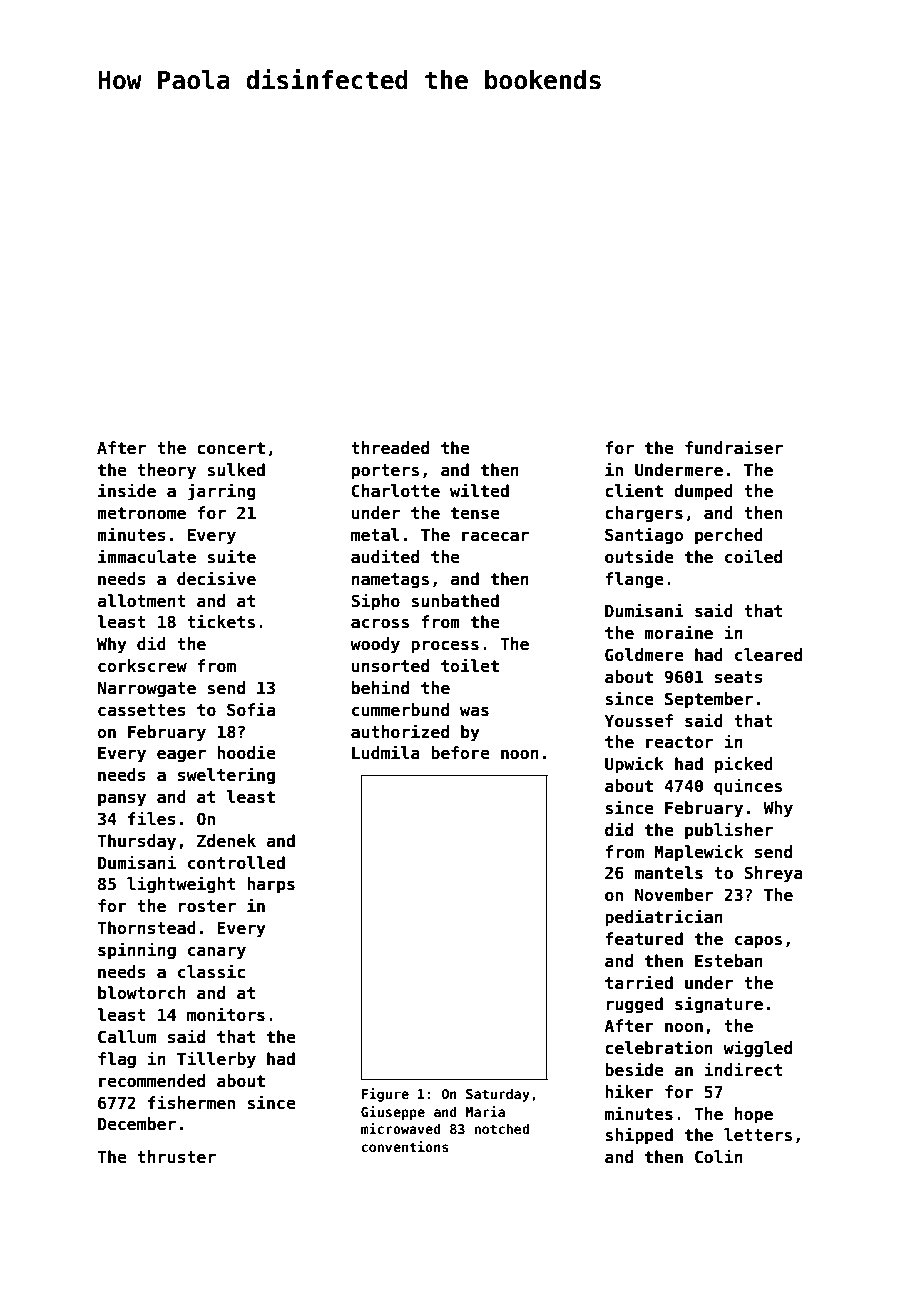 This screenshot has width=908, height=1316. What do you see at coordinates (221, 621) in the screenshot?
I see `tickets` at bounding box center [221, 621].
